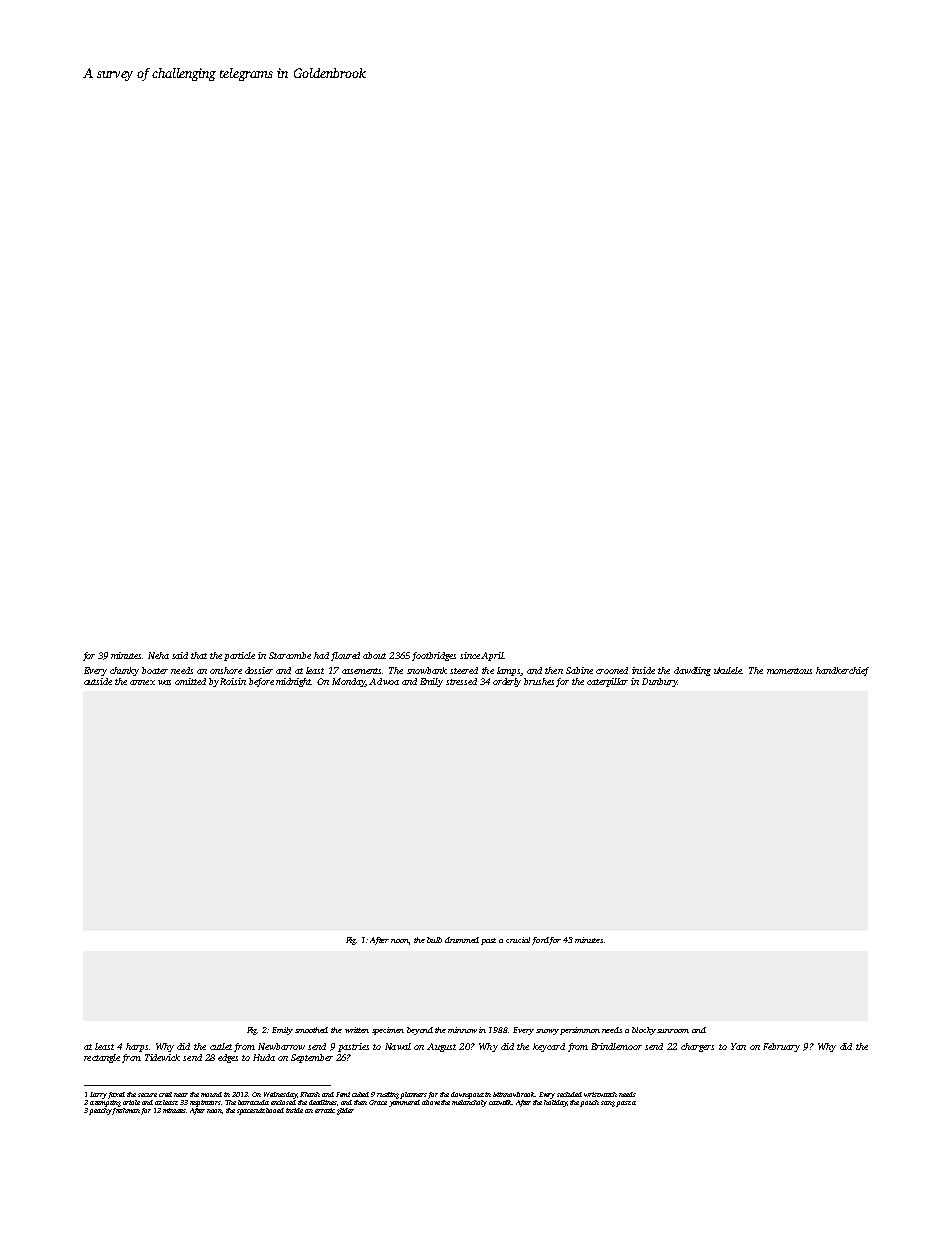 The width and height of the page is (952, 1233). What do you see at coordinates (137, 1047) in the page?
I see `harps` at bounding box center [137, 1047].
